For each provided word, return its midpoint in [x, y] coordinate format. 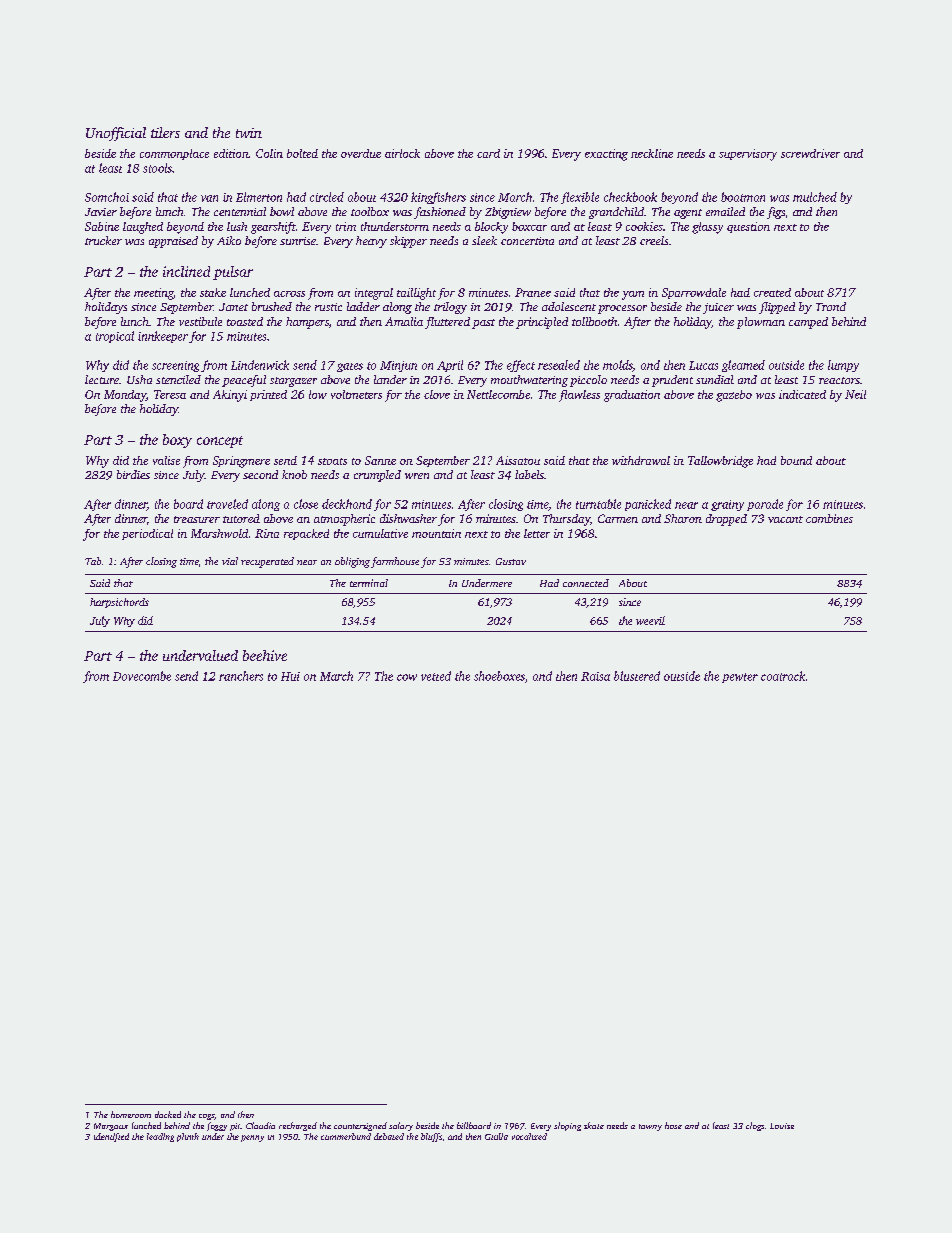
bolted [302, 153]
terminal [369, 583]
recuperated [267, 562]
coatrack [783, 676]
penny [252, 1138]
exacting [606, 155]
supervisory [748, 155]
